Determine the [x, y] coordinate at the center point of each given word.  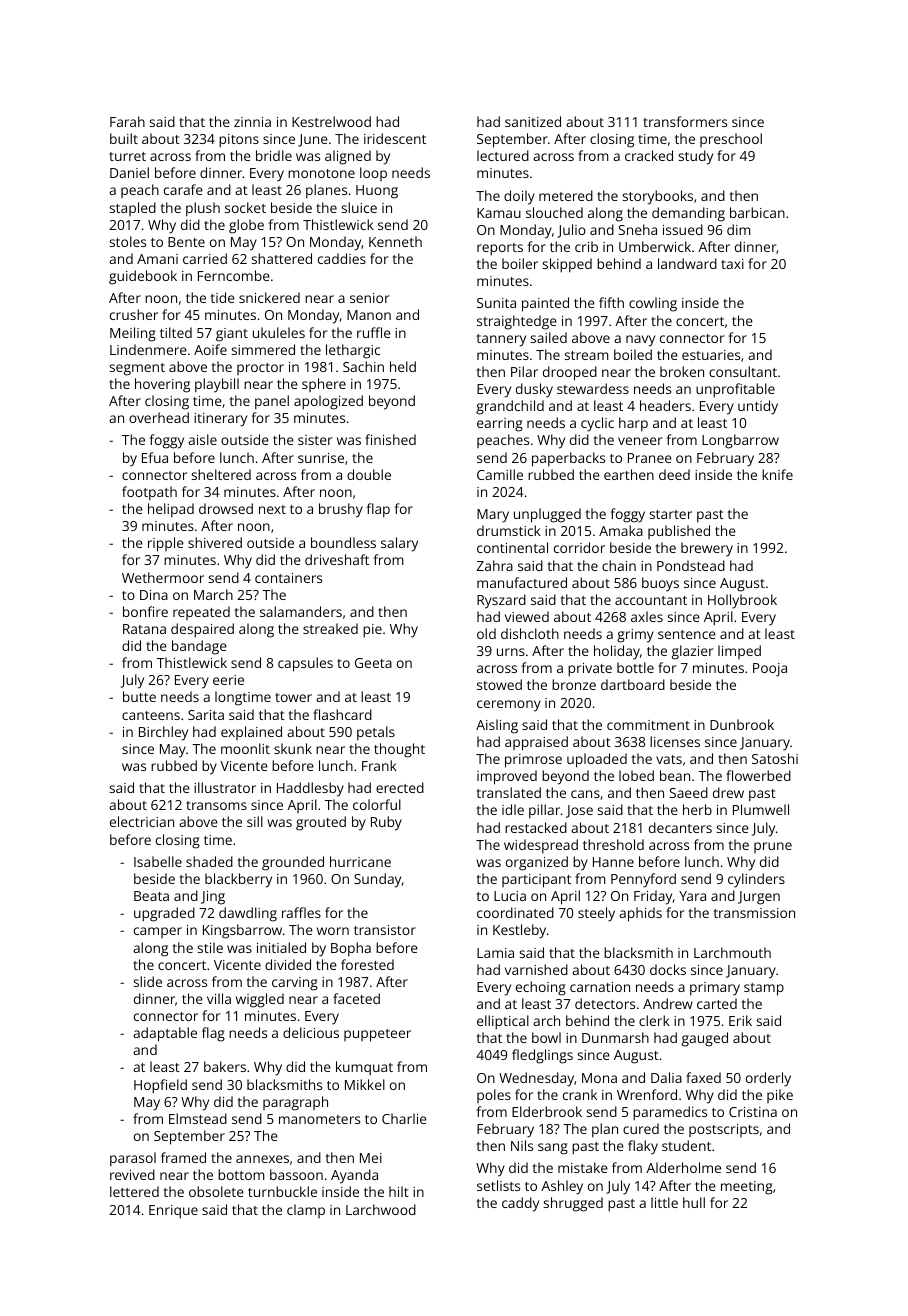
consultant [743, 371]
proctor [260, 369]
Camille [500, 474]
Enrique [173, 1212]
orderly [768, 1079]
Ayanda [354, 1176]
